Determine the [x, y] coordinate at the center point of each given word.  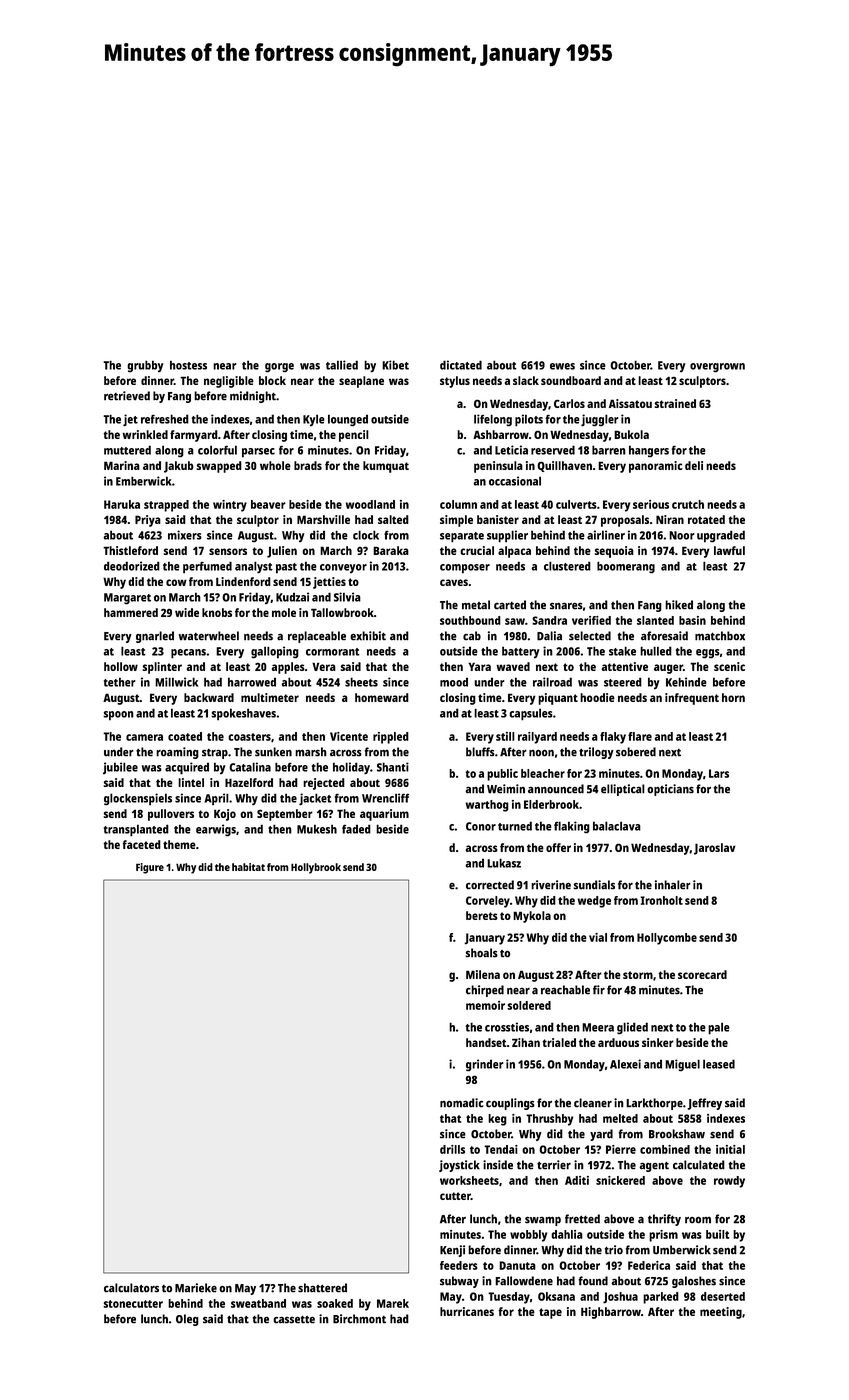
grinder [484, 1065]
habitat [248, 867]
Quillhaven [564, 466]
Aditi [577, 1180]
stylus [455, 382]
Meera [598, 1027]
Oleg [187, 1320]
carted [510, 605]
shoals [481, 953]
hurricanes [467, 1311]
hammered [131, 612]
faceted [141, 844]
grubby [145, 366]
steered [623, 682]
